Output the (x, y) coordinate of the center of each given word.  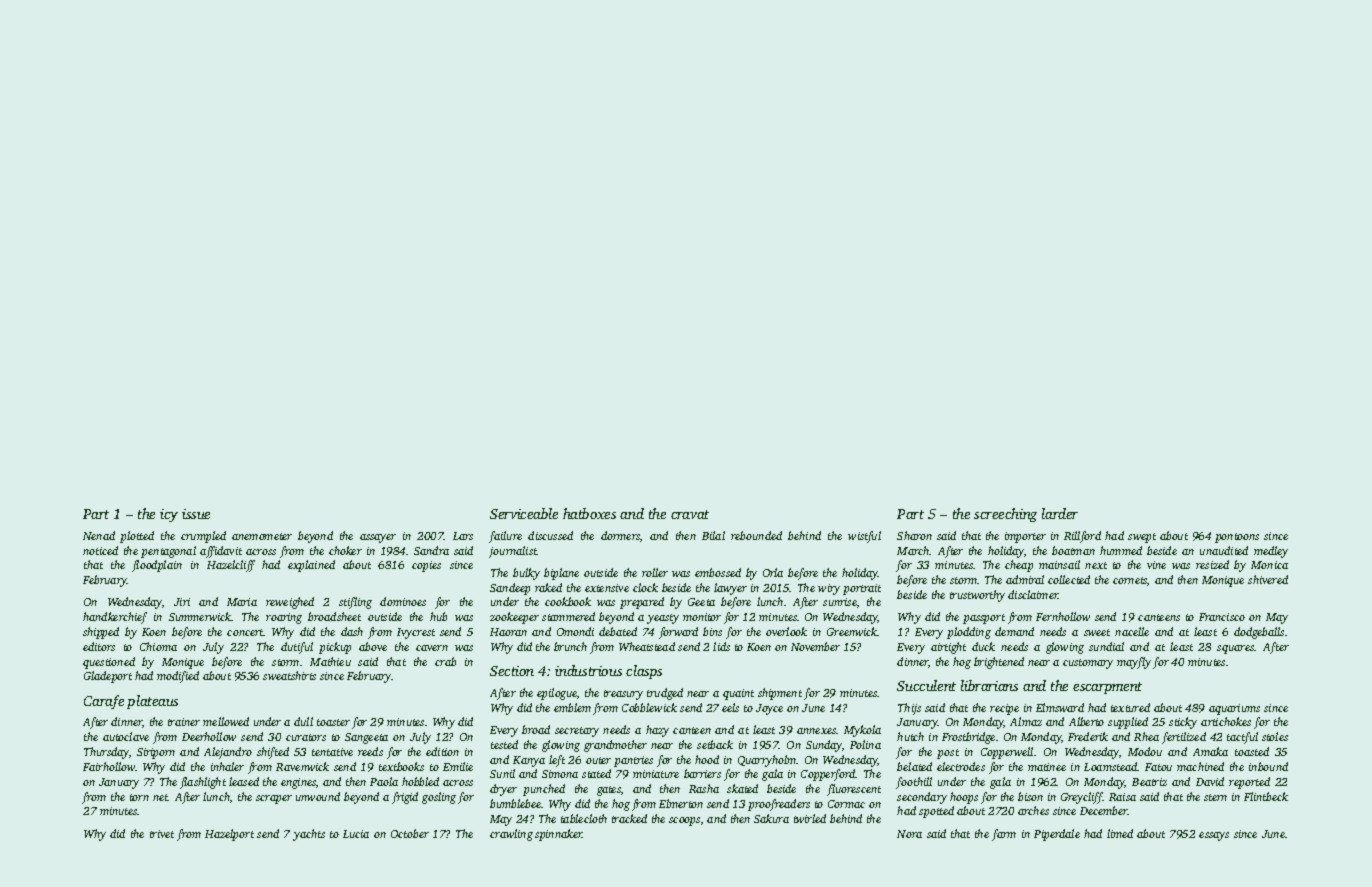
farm (1004, 835)
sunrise (840, 602)
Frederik (1088, 736)
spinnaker (559, 835)
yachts (309, 835)
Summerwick (200, 616)
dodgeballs (1259, 633)
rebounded (756, 535)
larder (1060, 513)
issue (196, 514)
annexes (817, 731)
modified (178, 677)
